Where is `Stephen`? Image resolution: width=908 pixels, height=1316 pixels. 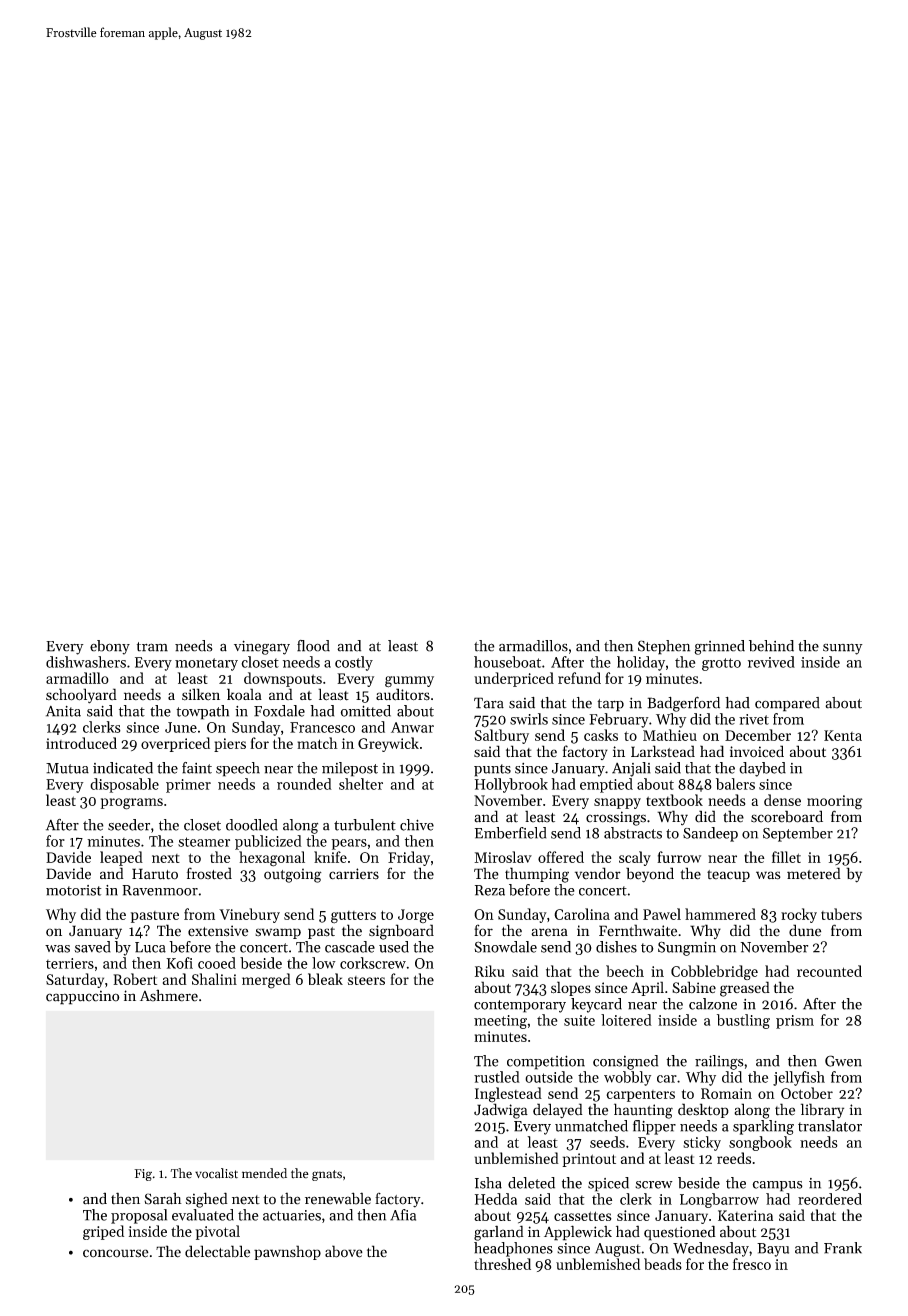
Stephen is located at coordinates (664, 647).
